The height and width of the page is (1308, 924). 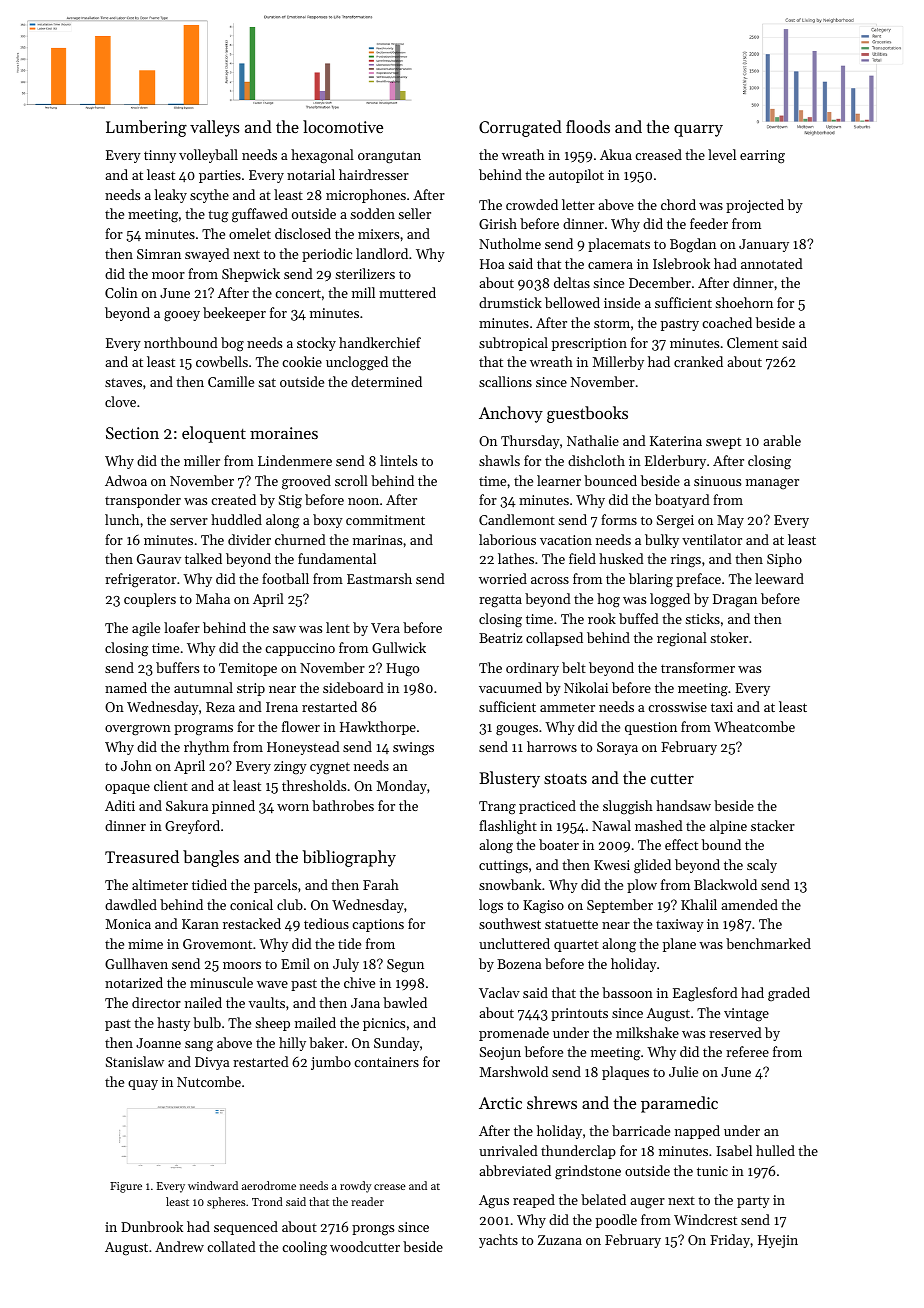 I want to click on stacker, so click(x=773, y=825).
